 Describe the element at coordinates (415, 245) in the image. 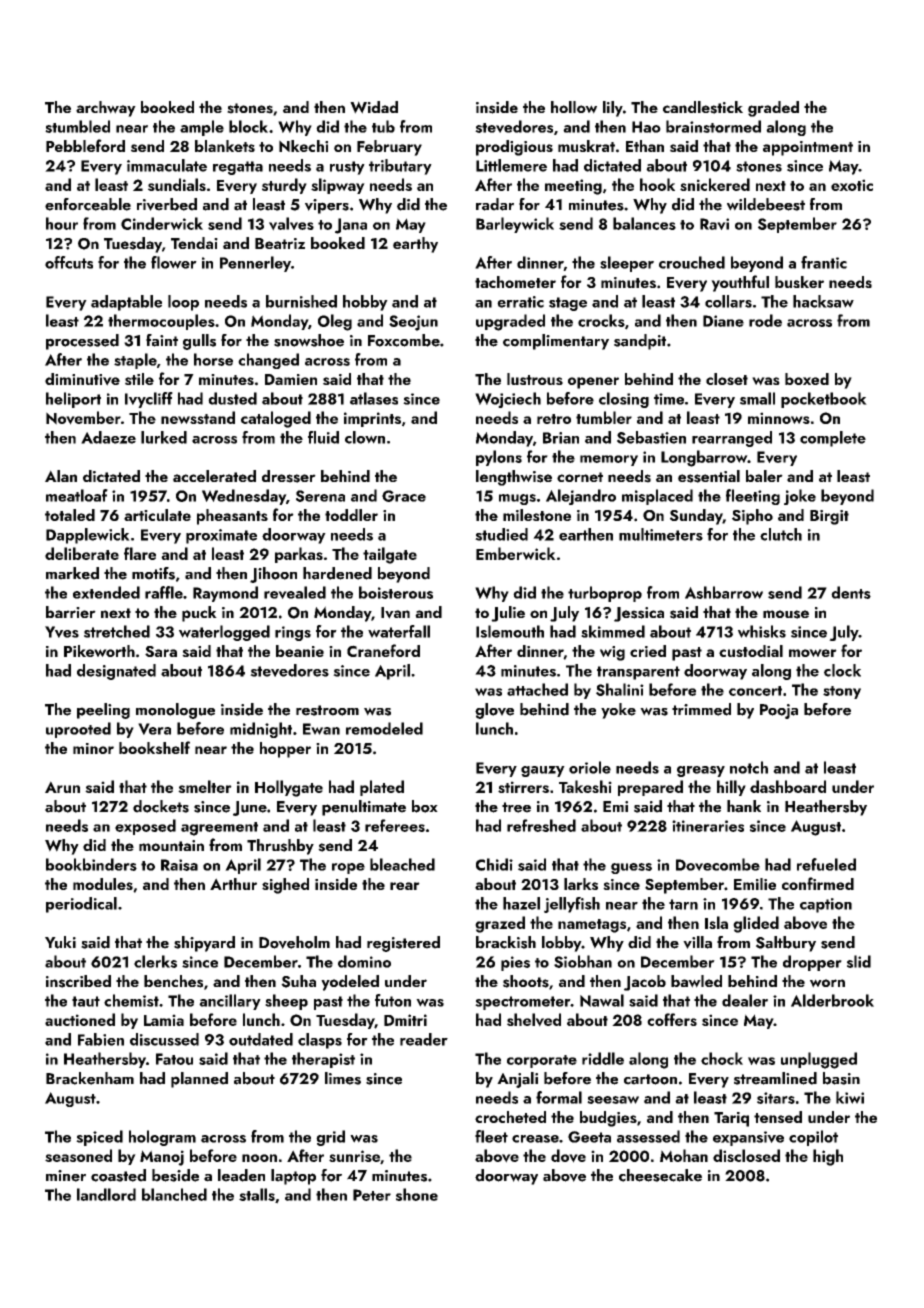

I see `earthy` at that location.
